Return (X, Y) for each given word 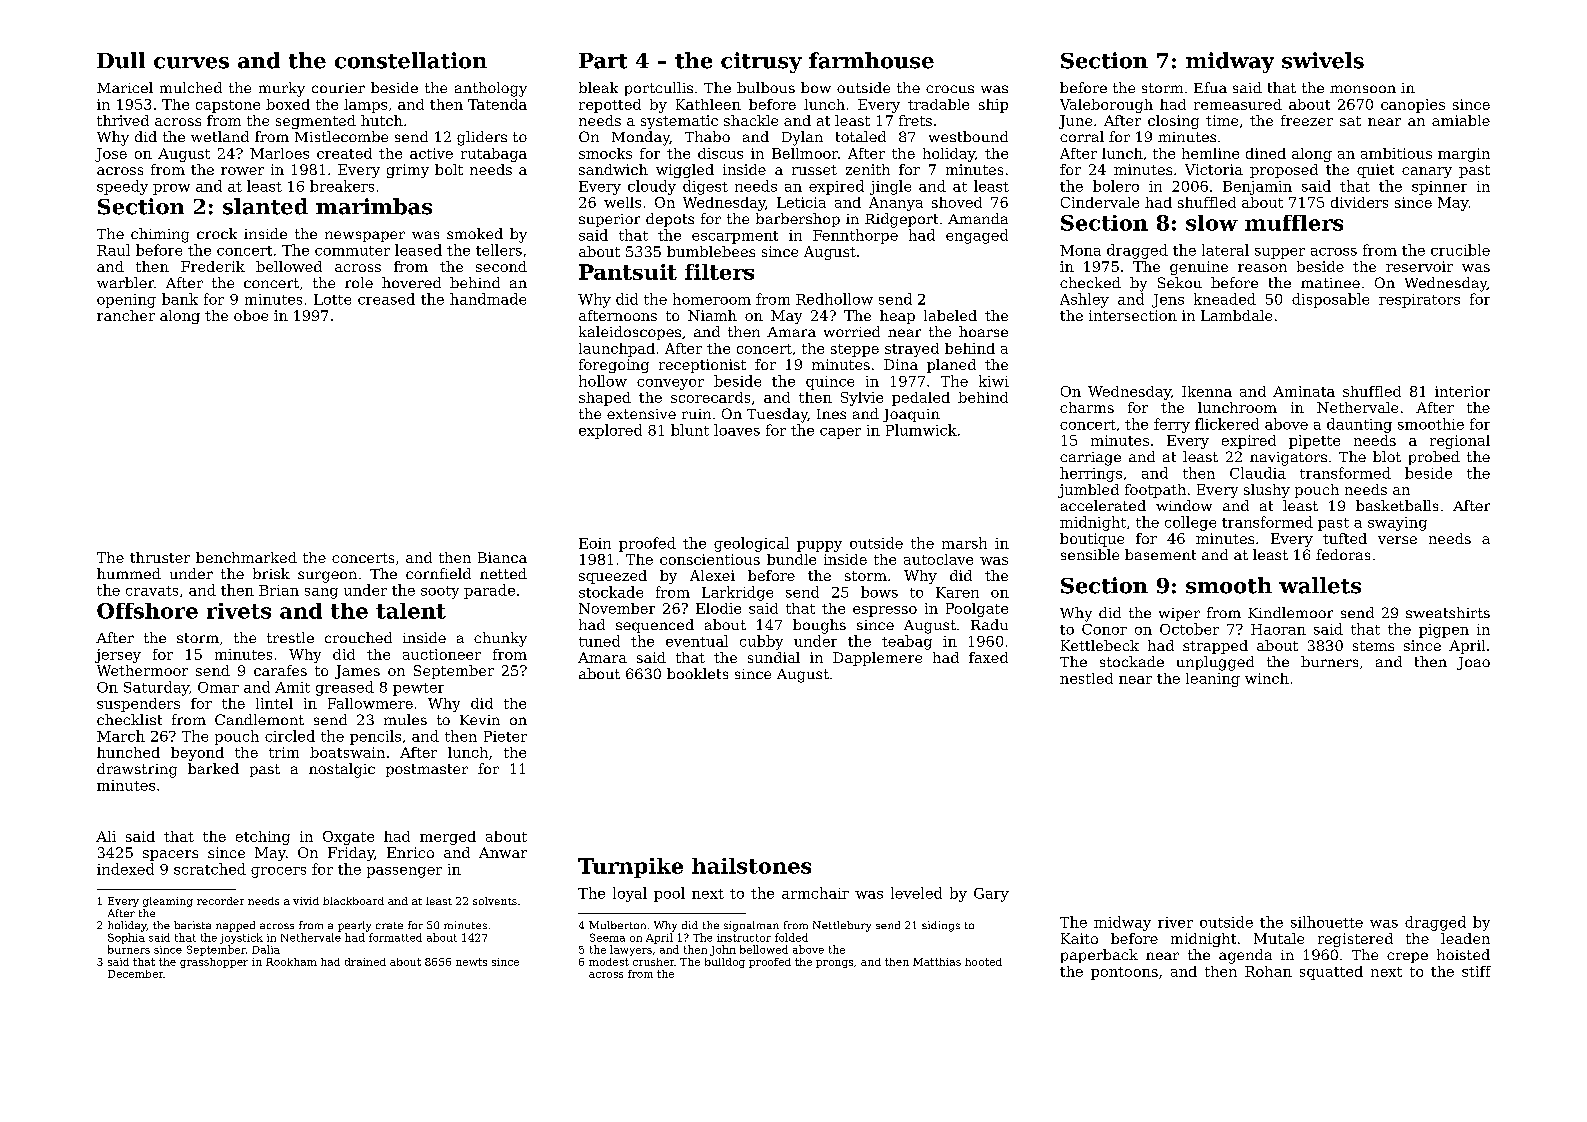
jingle (890, 187)
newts (471, 962)
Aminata (1304, 391)
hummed (129, 573)
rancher (126, 315)
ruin (696, 414)
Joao (1473, 663)
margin (1464, 155)
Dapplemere (877, 659)
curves (191, 63)
